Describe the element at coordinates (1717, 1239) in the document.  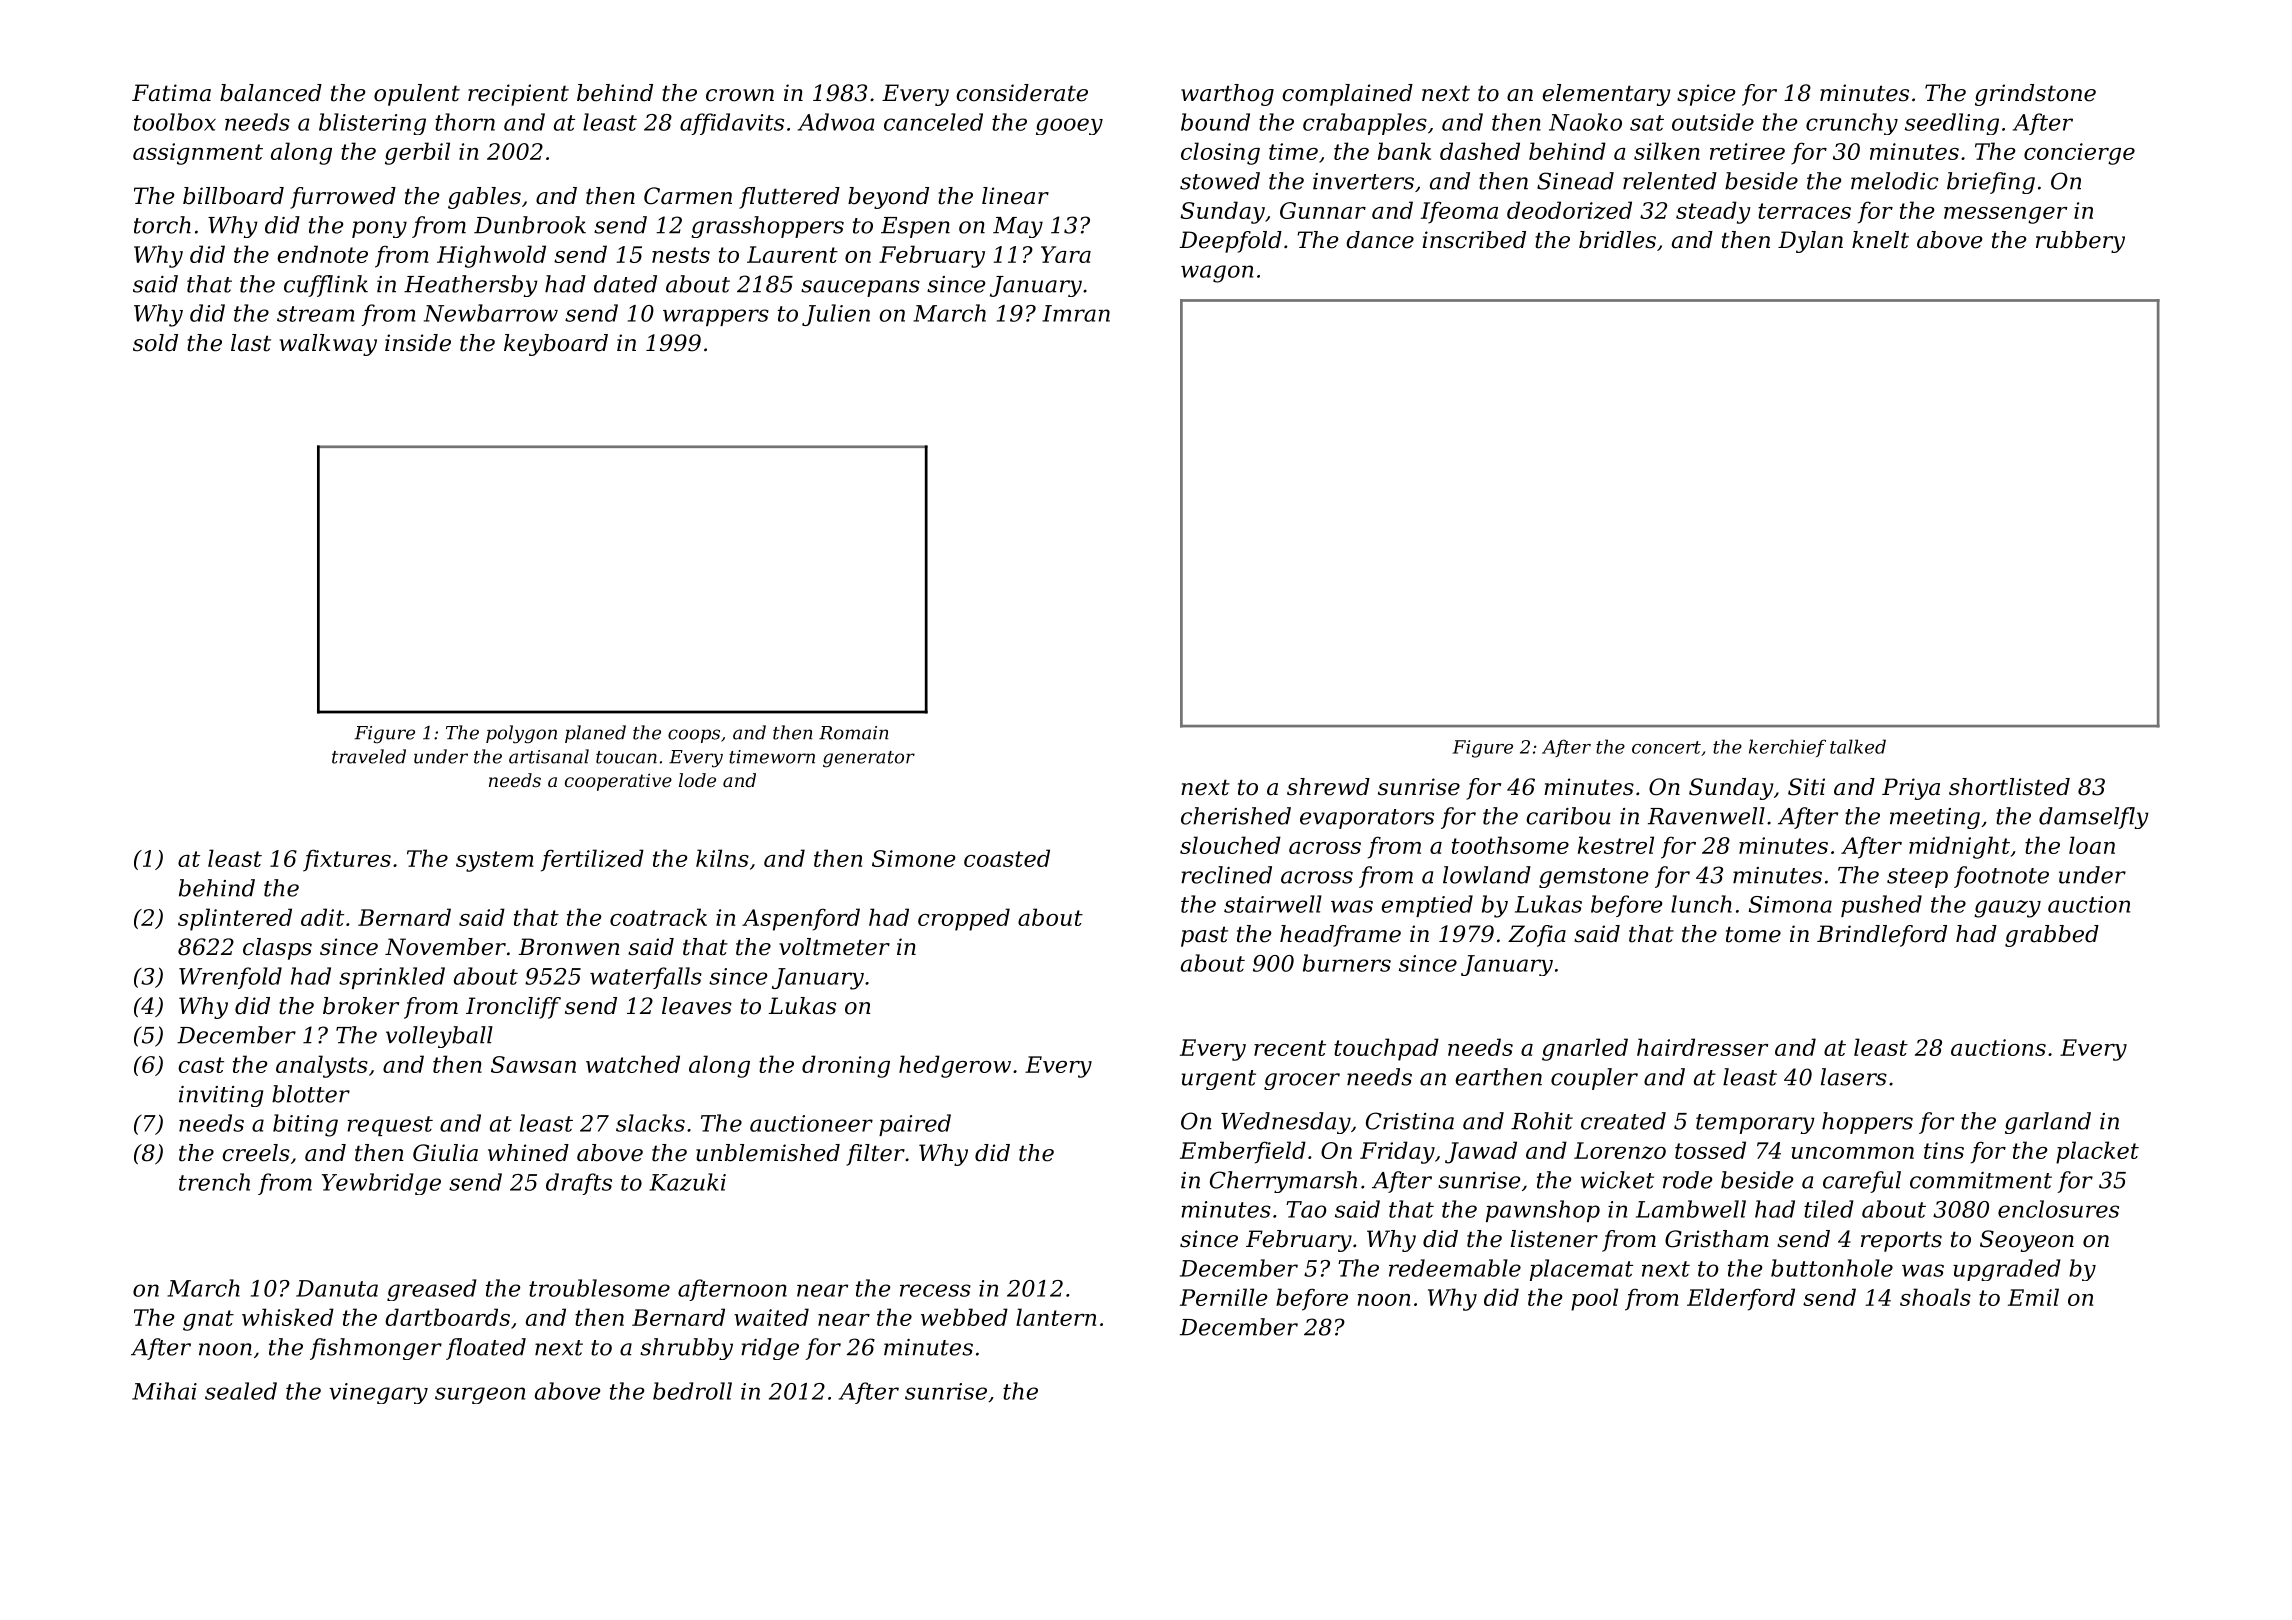
I see `Gristham` at that location.
